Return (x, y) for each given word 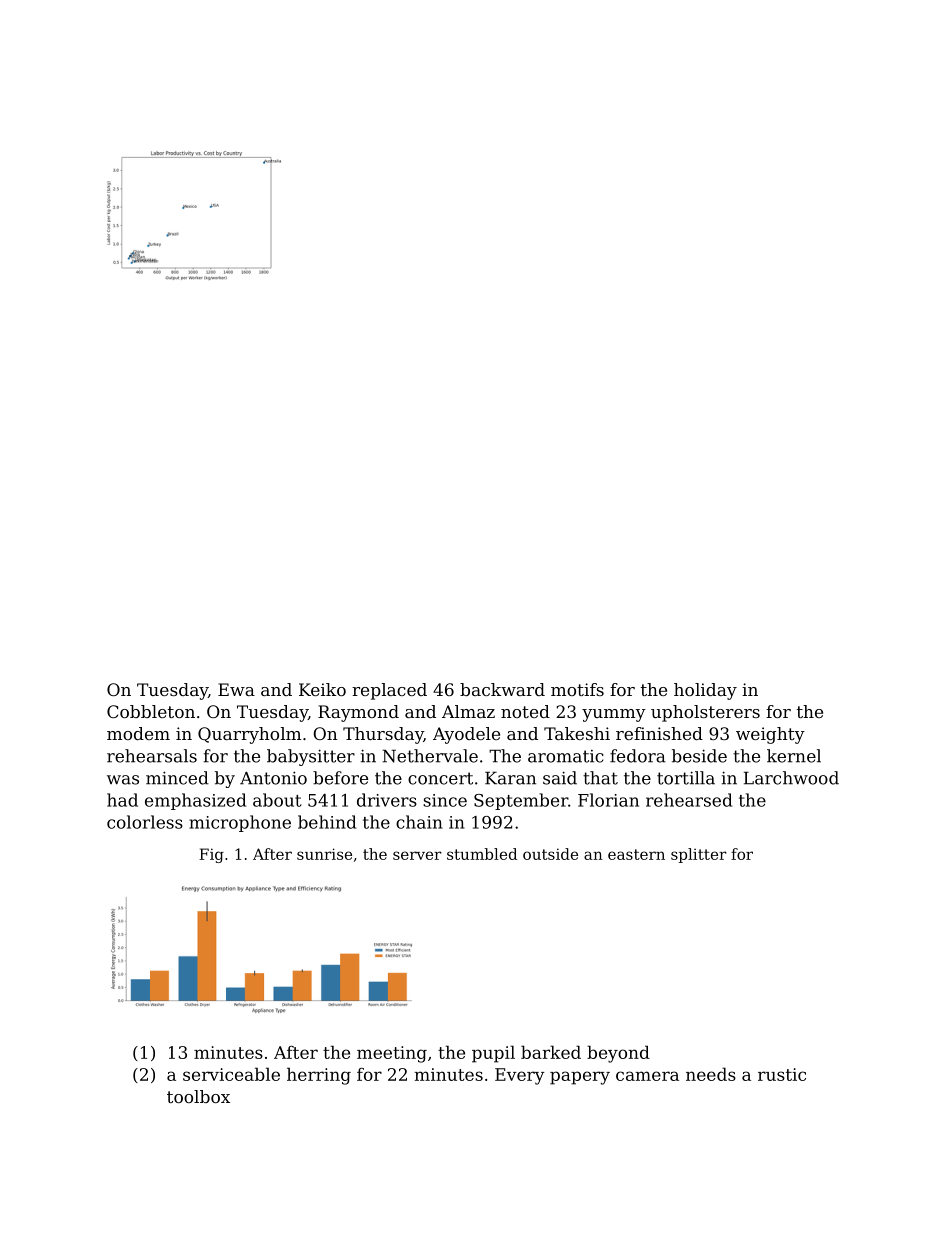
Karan (510, 778)
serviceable (231, 1074)
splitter (699, 855)
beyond (618, 1054)
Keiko (322, 689)
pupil (493, 1054)
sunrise (324, 854)
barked (551, 1052)
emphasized (195, 801)
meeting (392, 1054)
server (417, 855)
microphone (240, 823)
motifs (577, 689)
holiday (705, 691)
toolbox (198, 1096)
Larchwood (791, 778)
